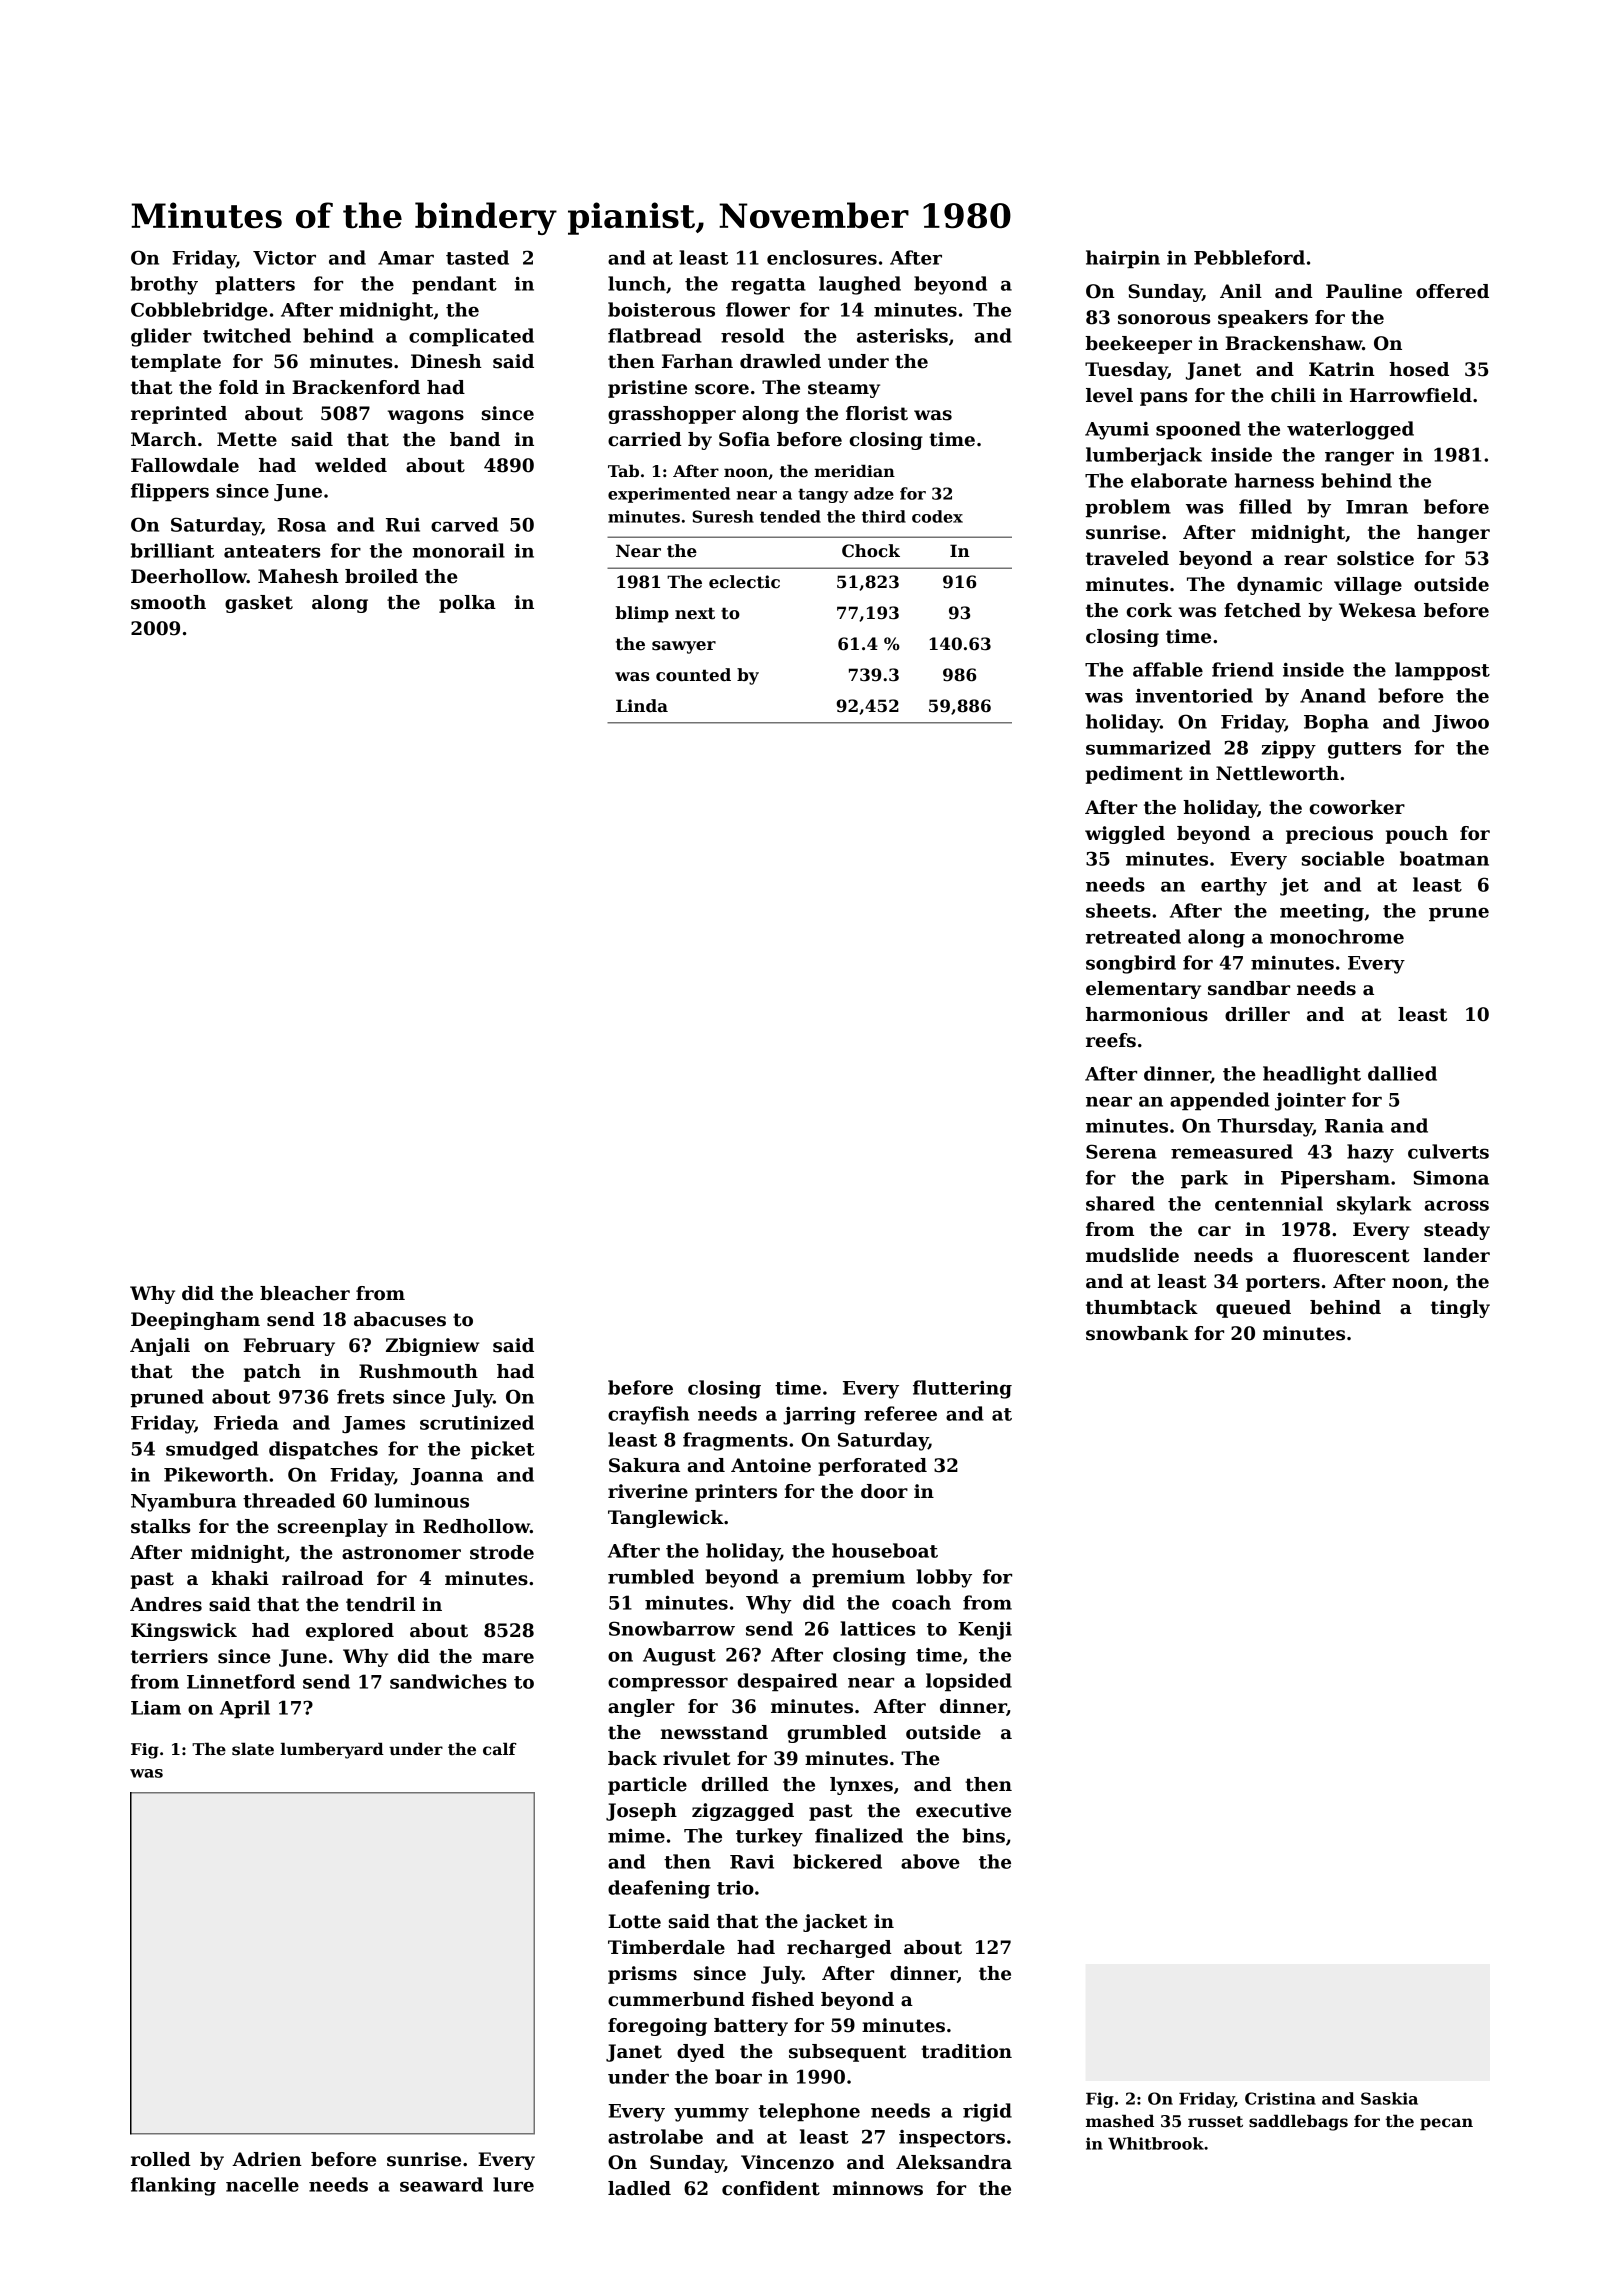 Image resolution: width=1620 pixels, height=2292 pixels. Describe the element at coordinates (1118, 910) in the image. I see `sheets` at that location.
